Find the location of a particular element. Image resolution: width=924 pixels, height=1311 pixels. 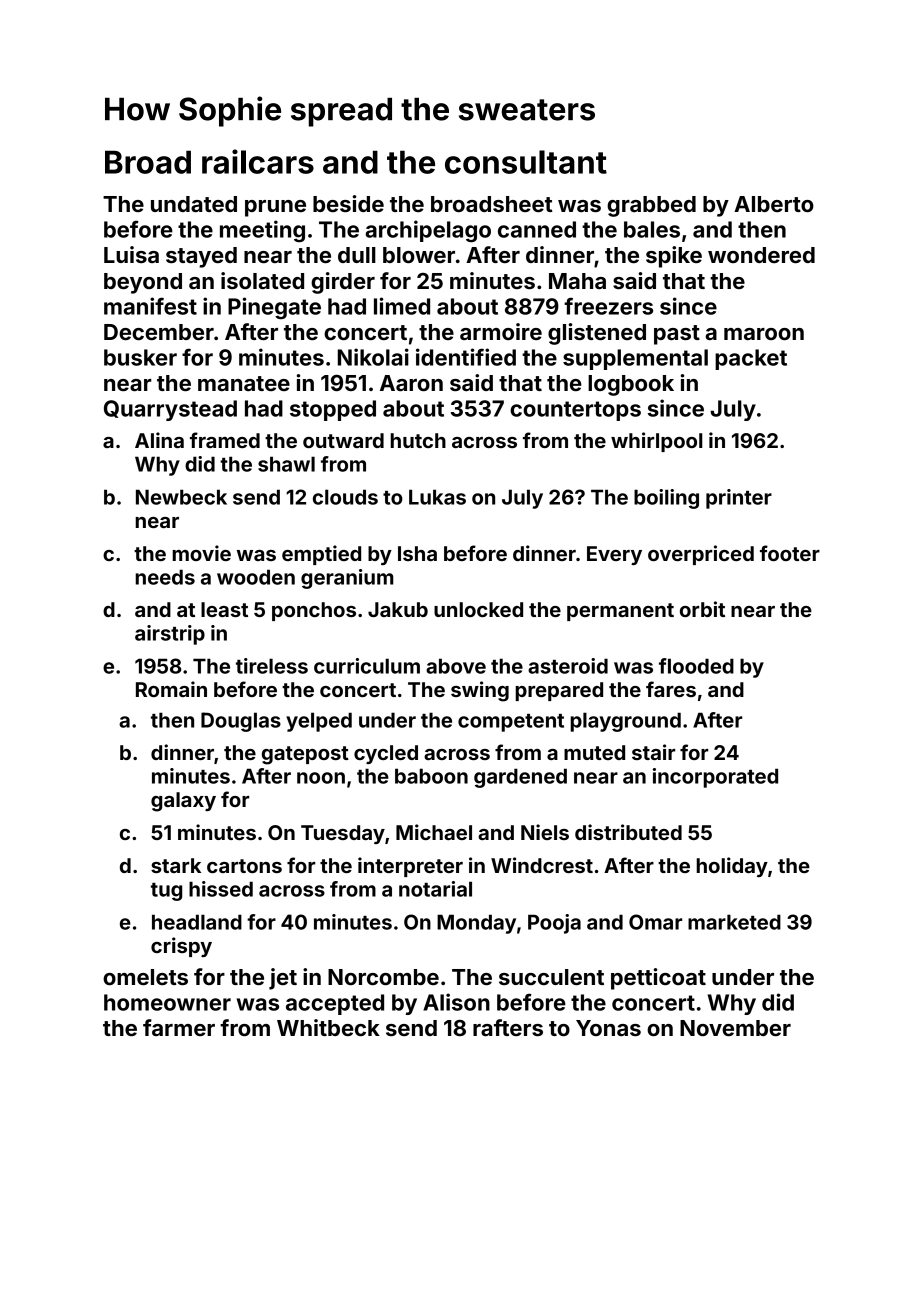

meeting is located at coordinates (262, 231).
